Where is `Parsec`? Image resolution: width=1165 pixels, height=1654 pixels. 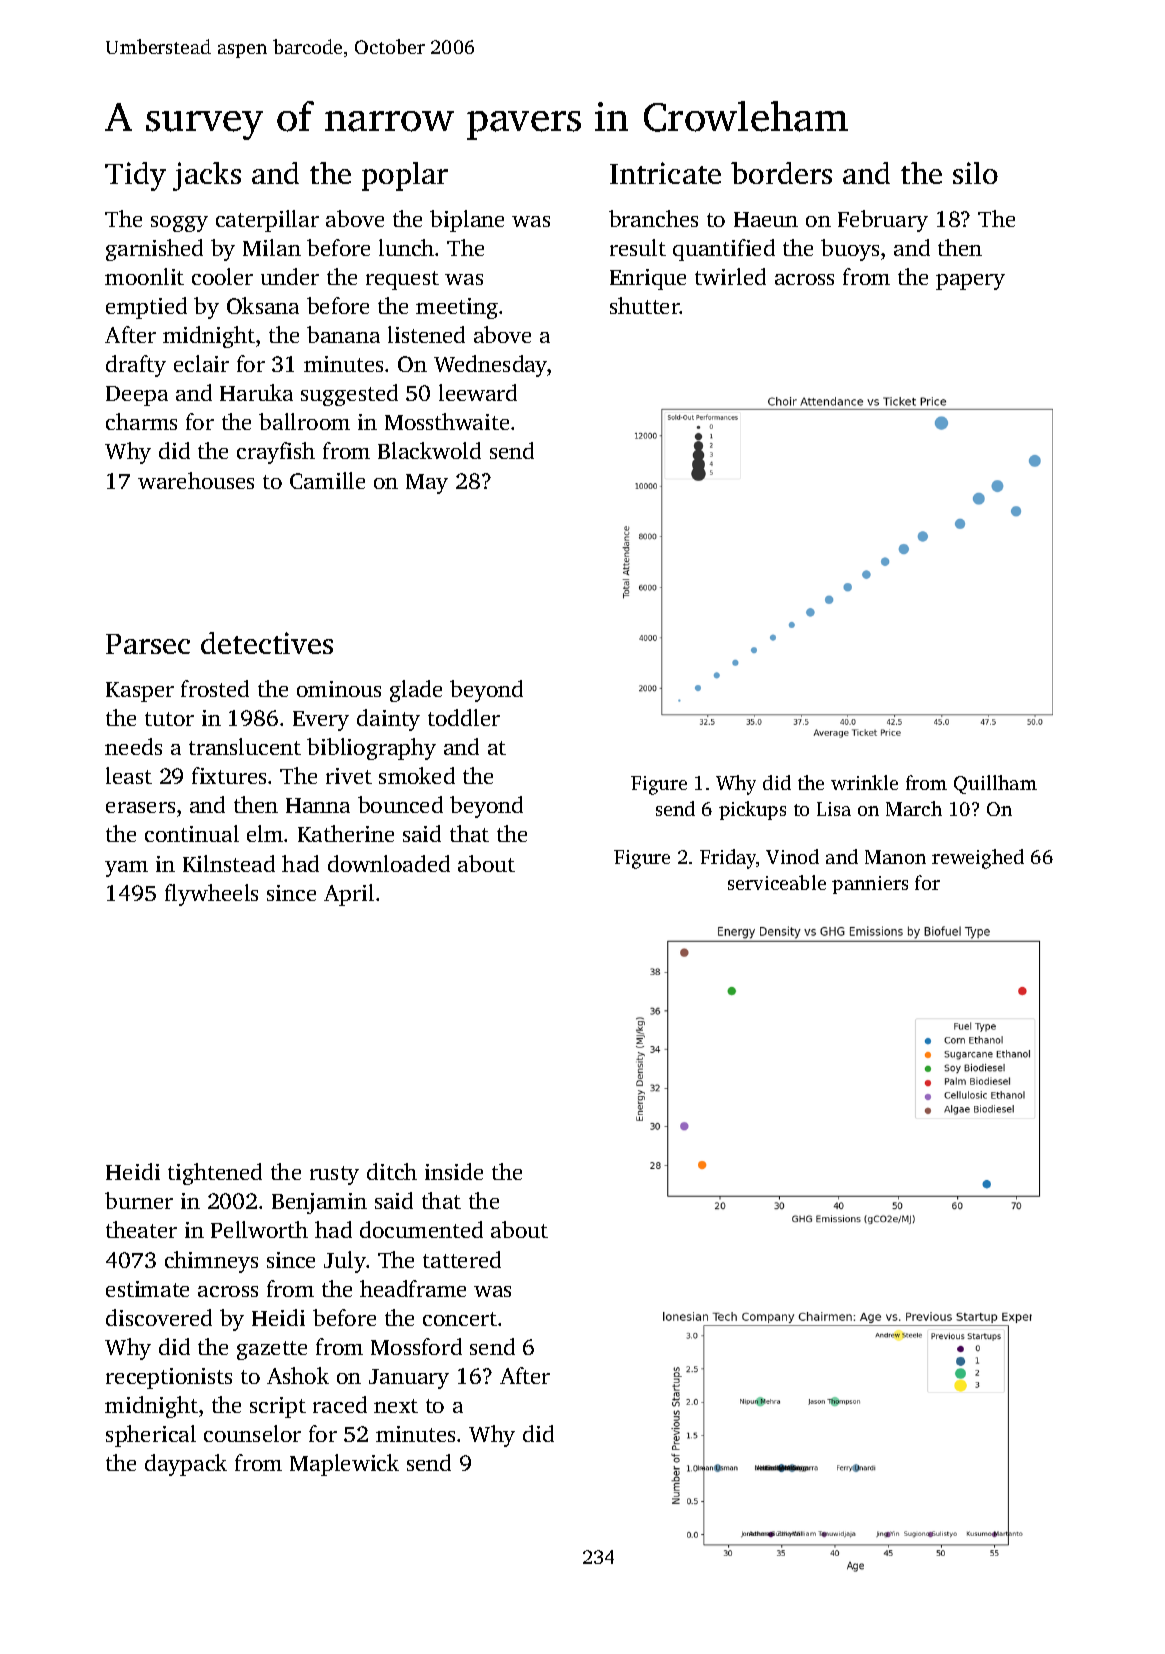 Parsec is located at coordinates (148, 644).
